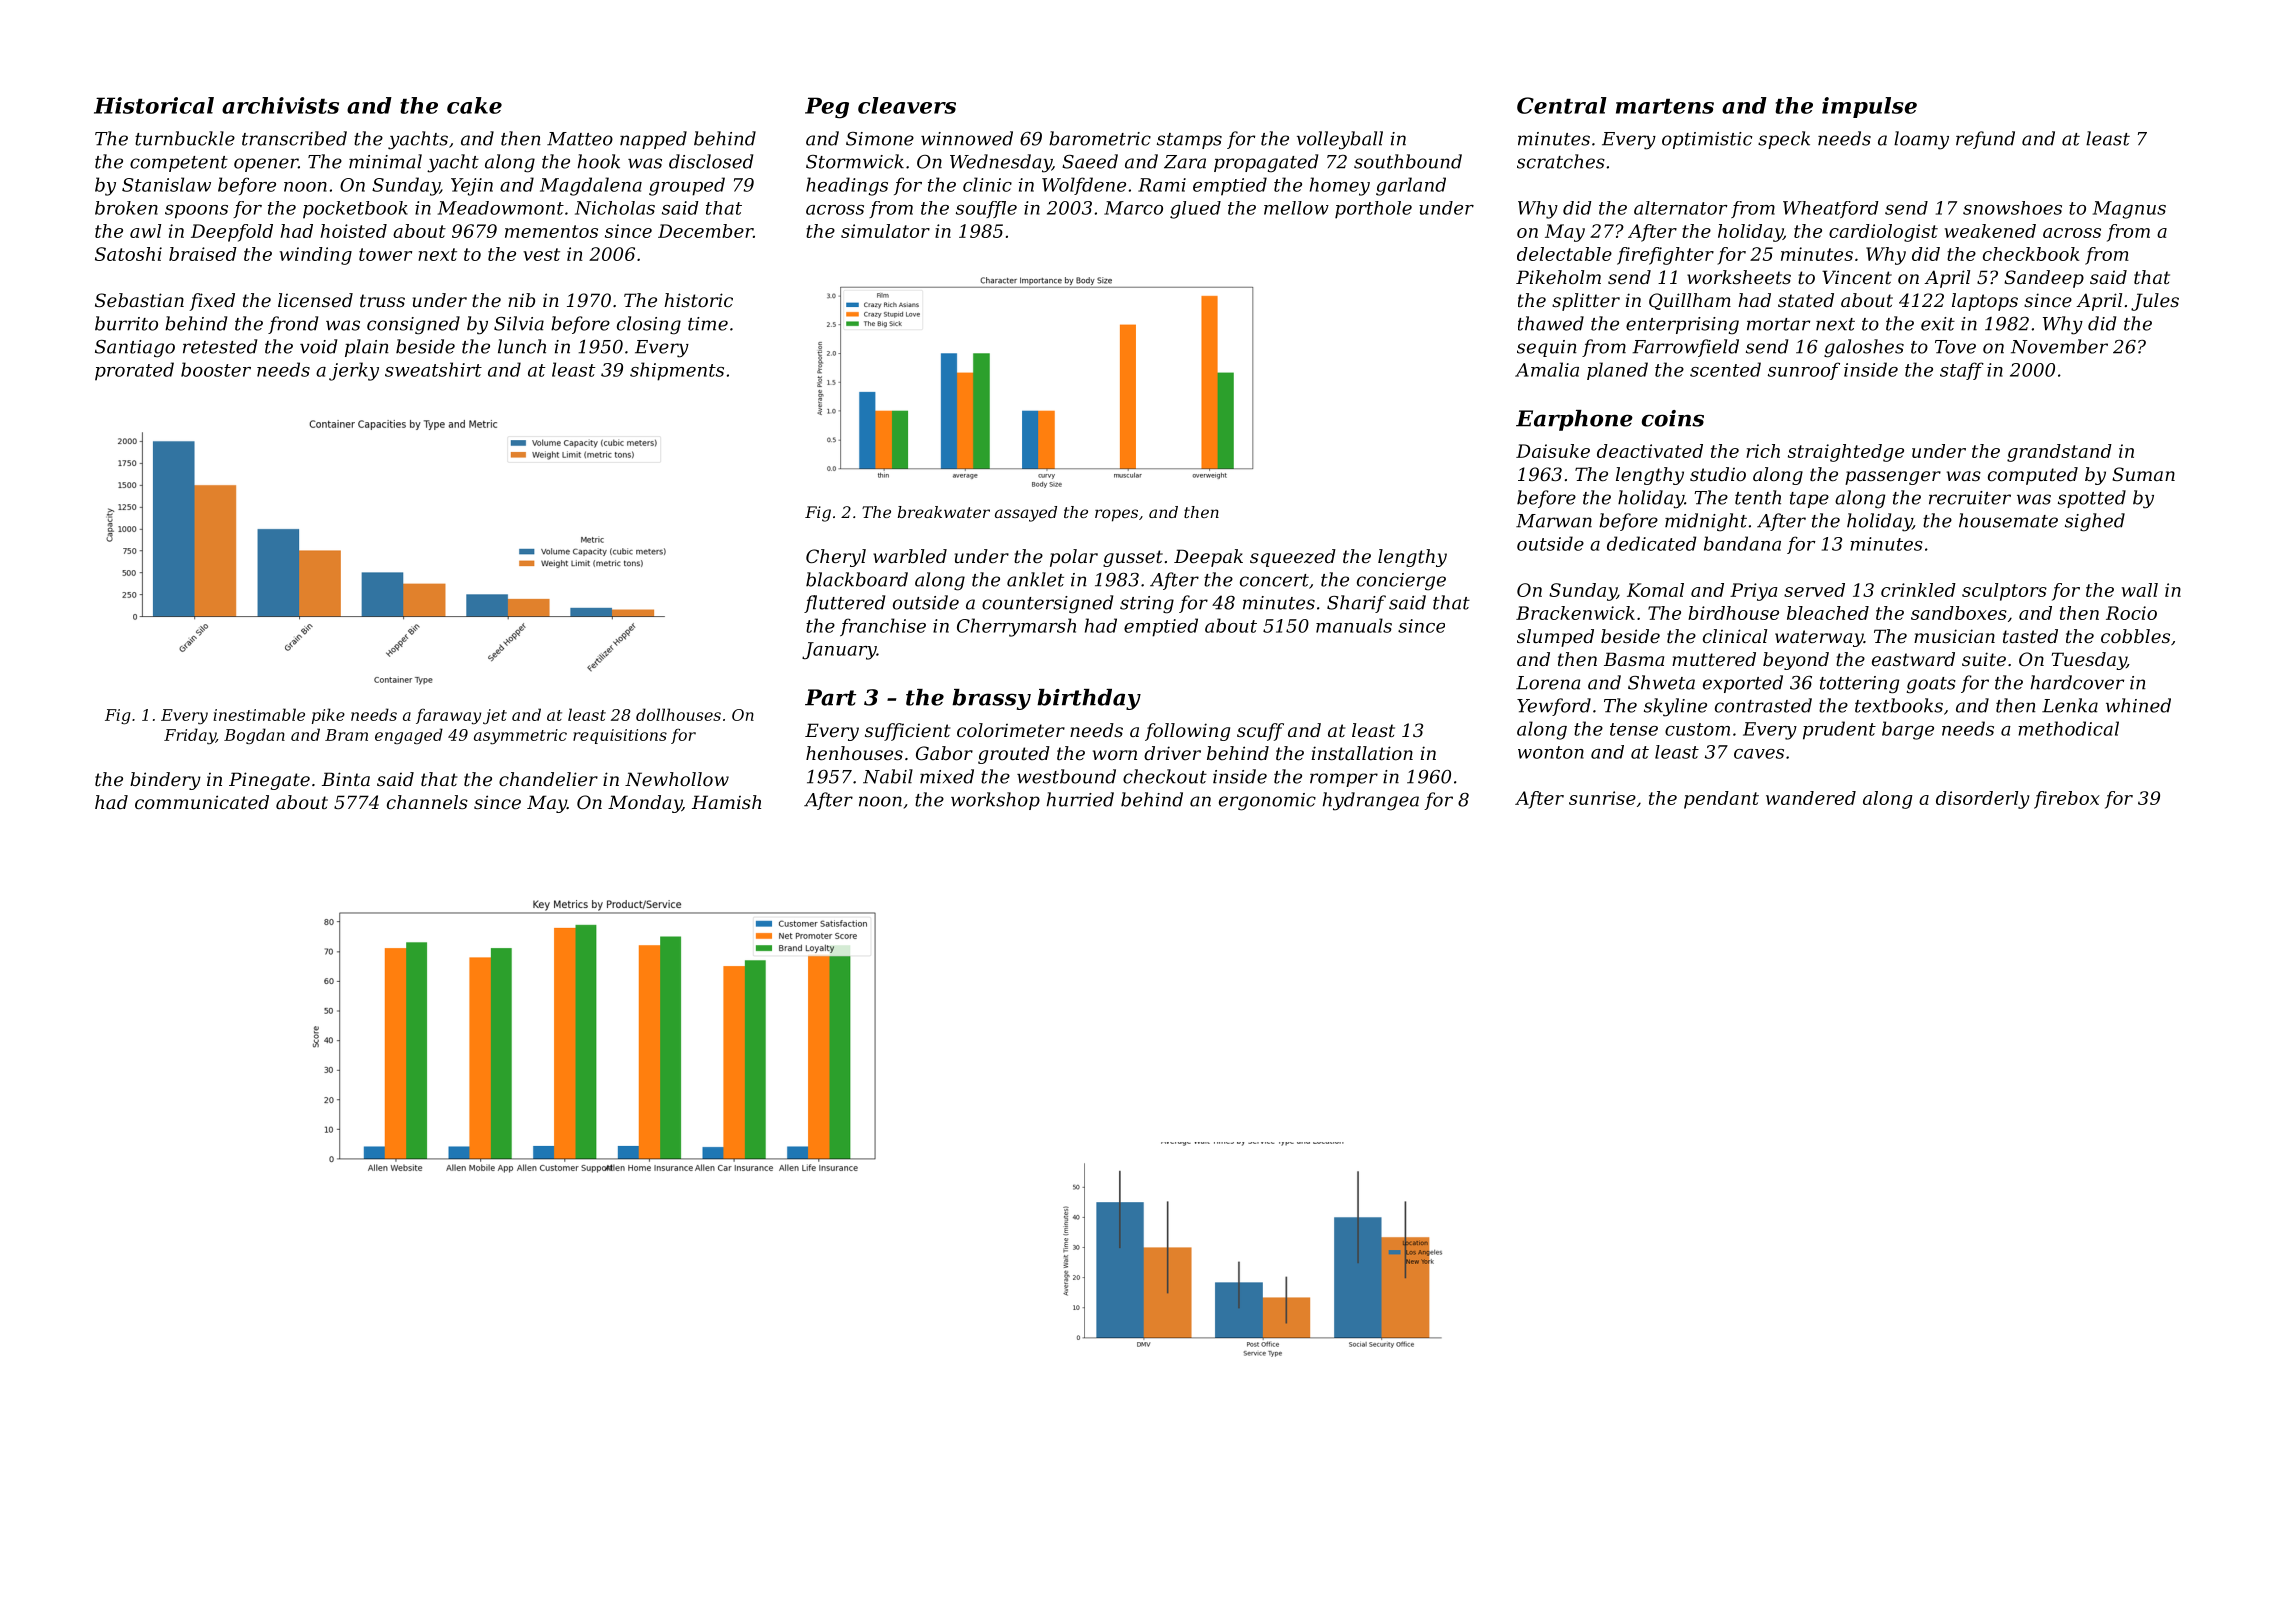 Image resolution: width=2282 pixels, height=1614 pixels. I want to click on archivists, so click(280, 105).
